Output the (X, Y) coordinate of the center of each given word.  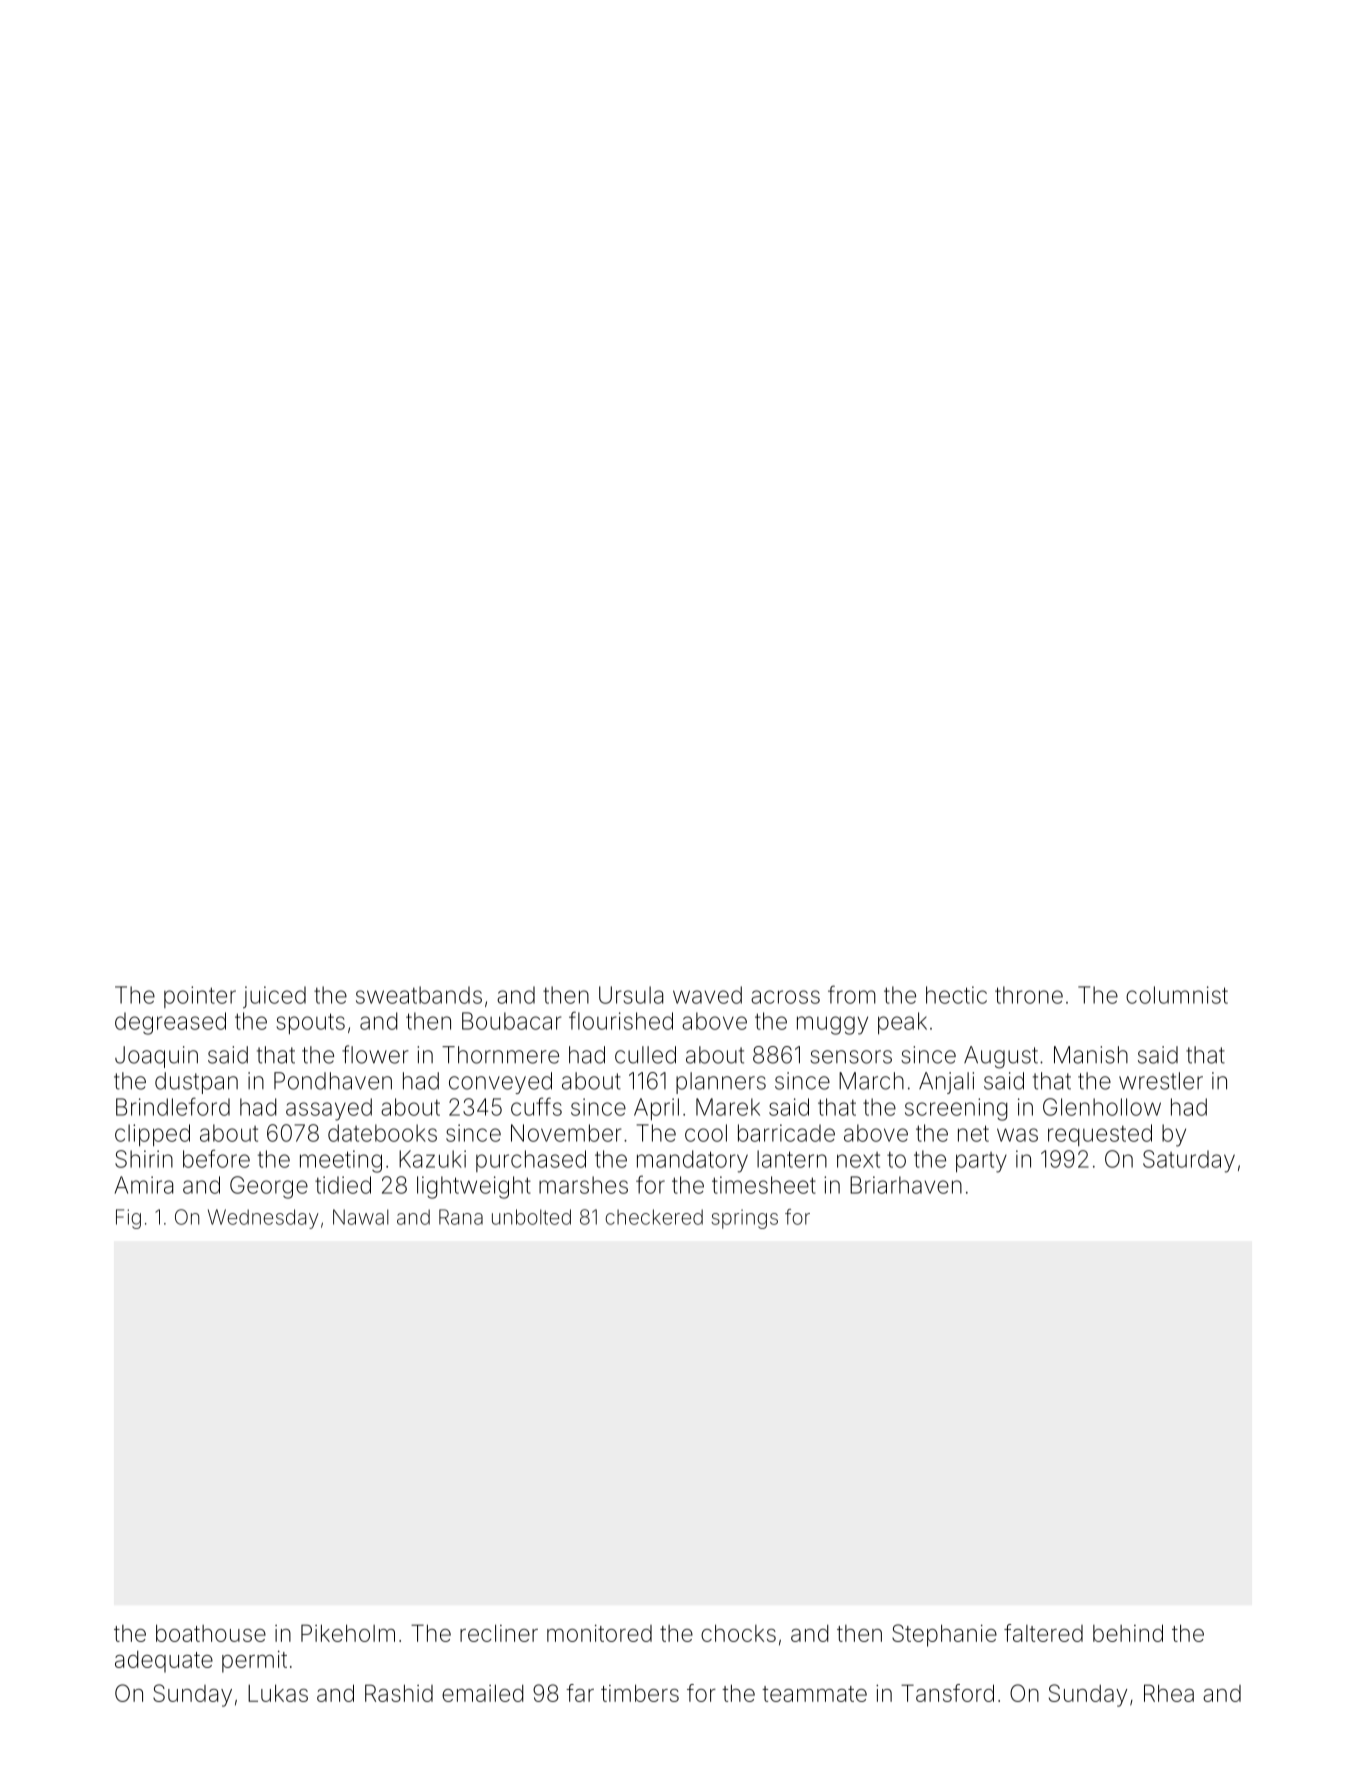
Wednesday (263, 1219)
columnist (1177, 995)
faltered (1043, 1633)
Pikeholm (348, 1633)
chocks (738, 1633)
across (785, 997)
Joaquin (156, 1057)
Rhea (1169, 1693)
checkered (654, 1217)
